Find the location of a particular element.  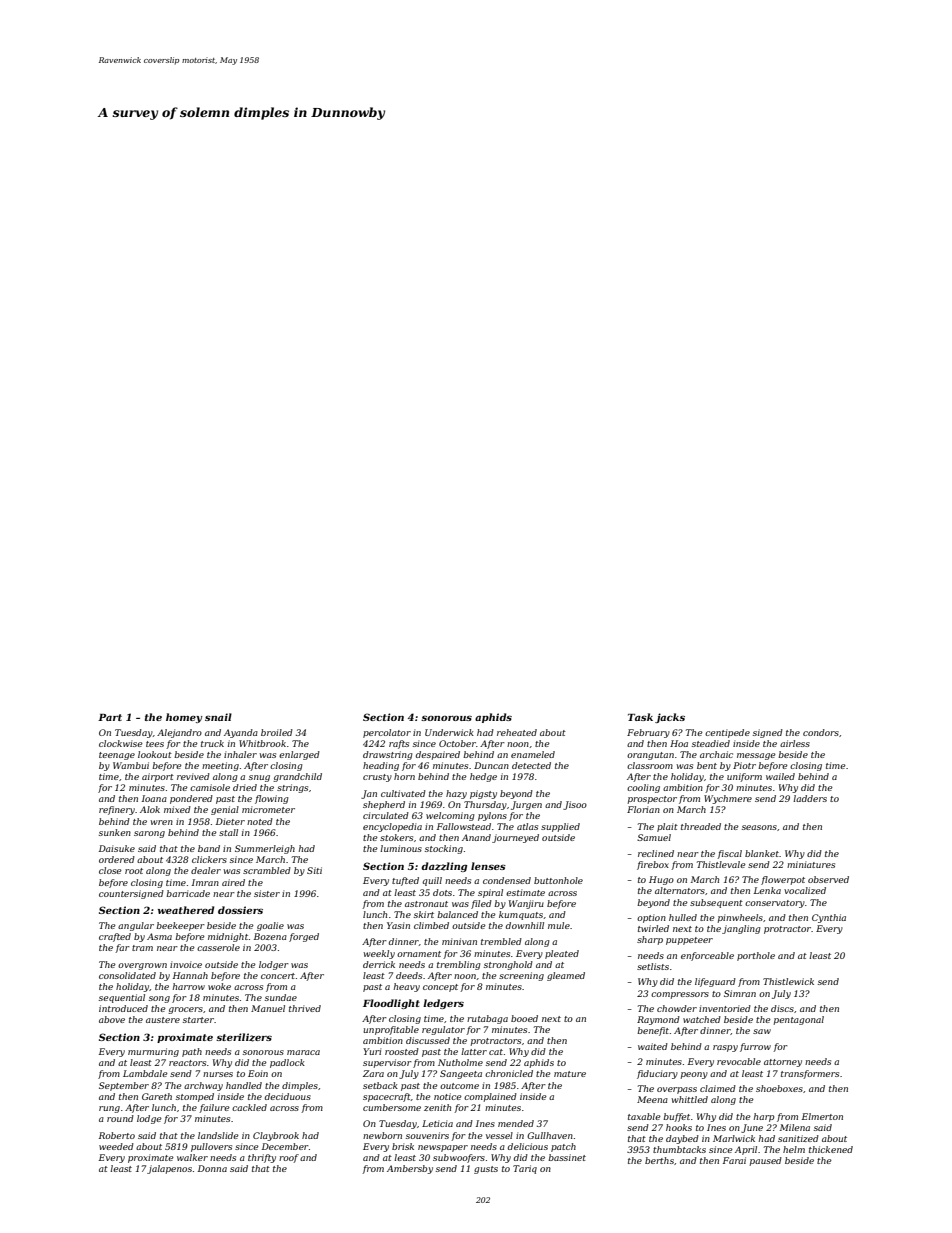

Ambersby is located at coordinates (410, 1169).
